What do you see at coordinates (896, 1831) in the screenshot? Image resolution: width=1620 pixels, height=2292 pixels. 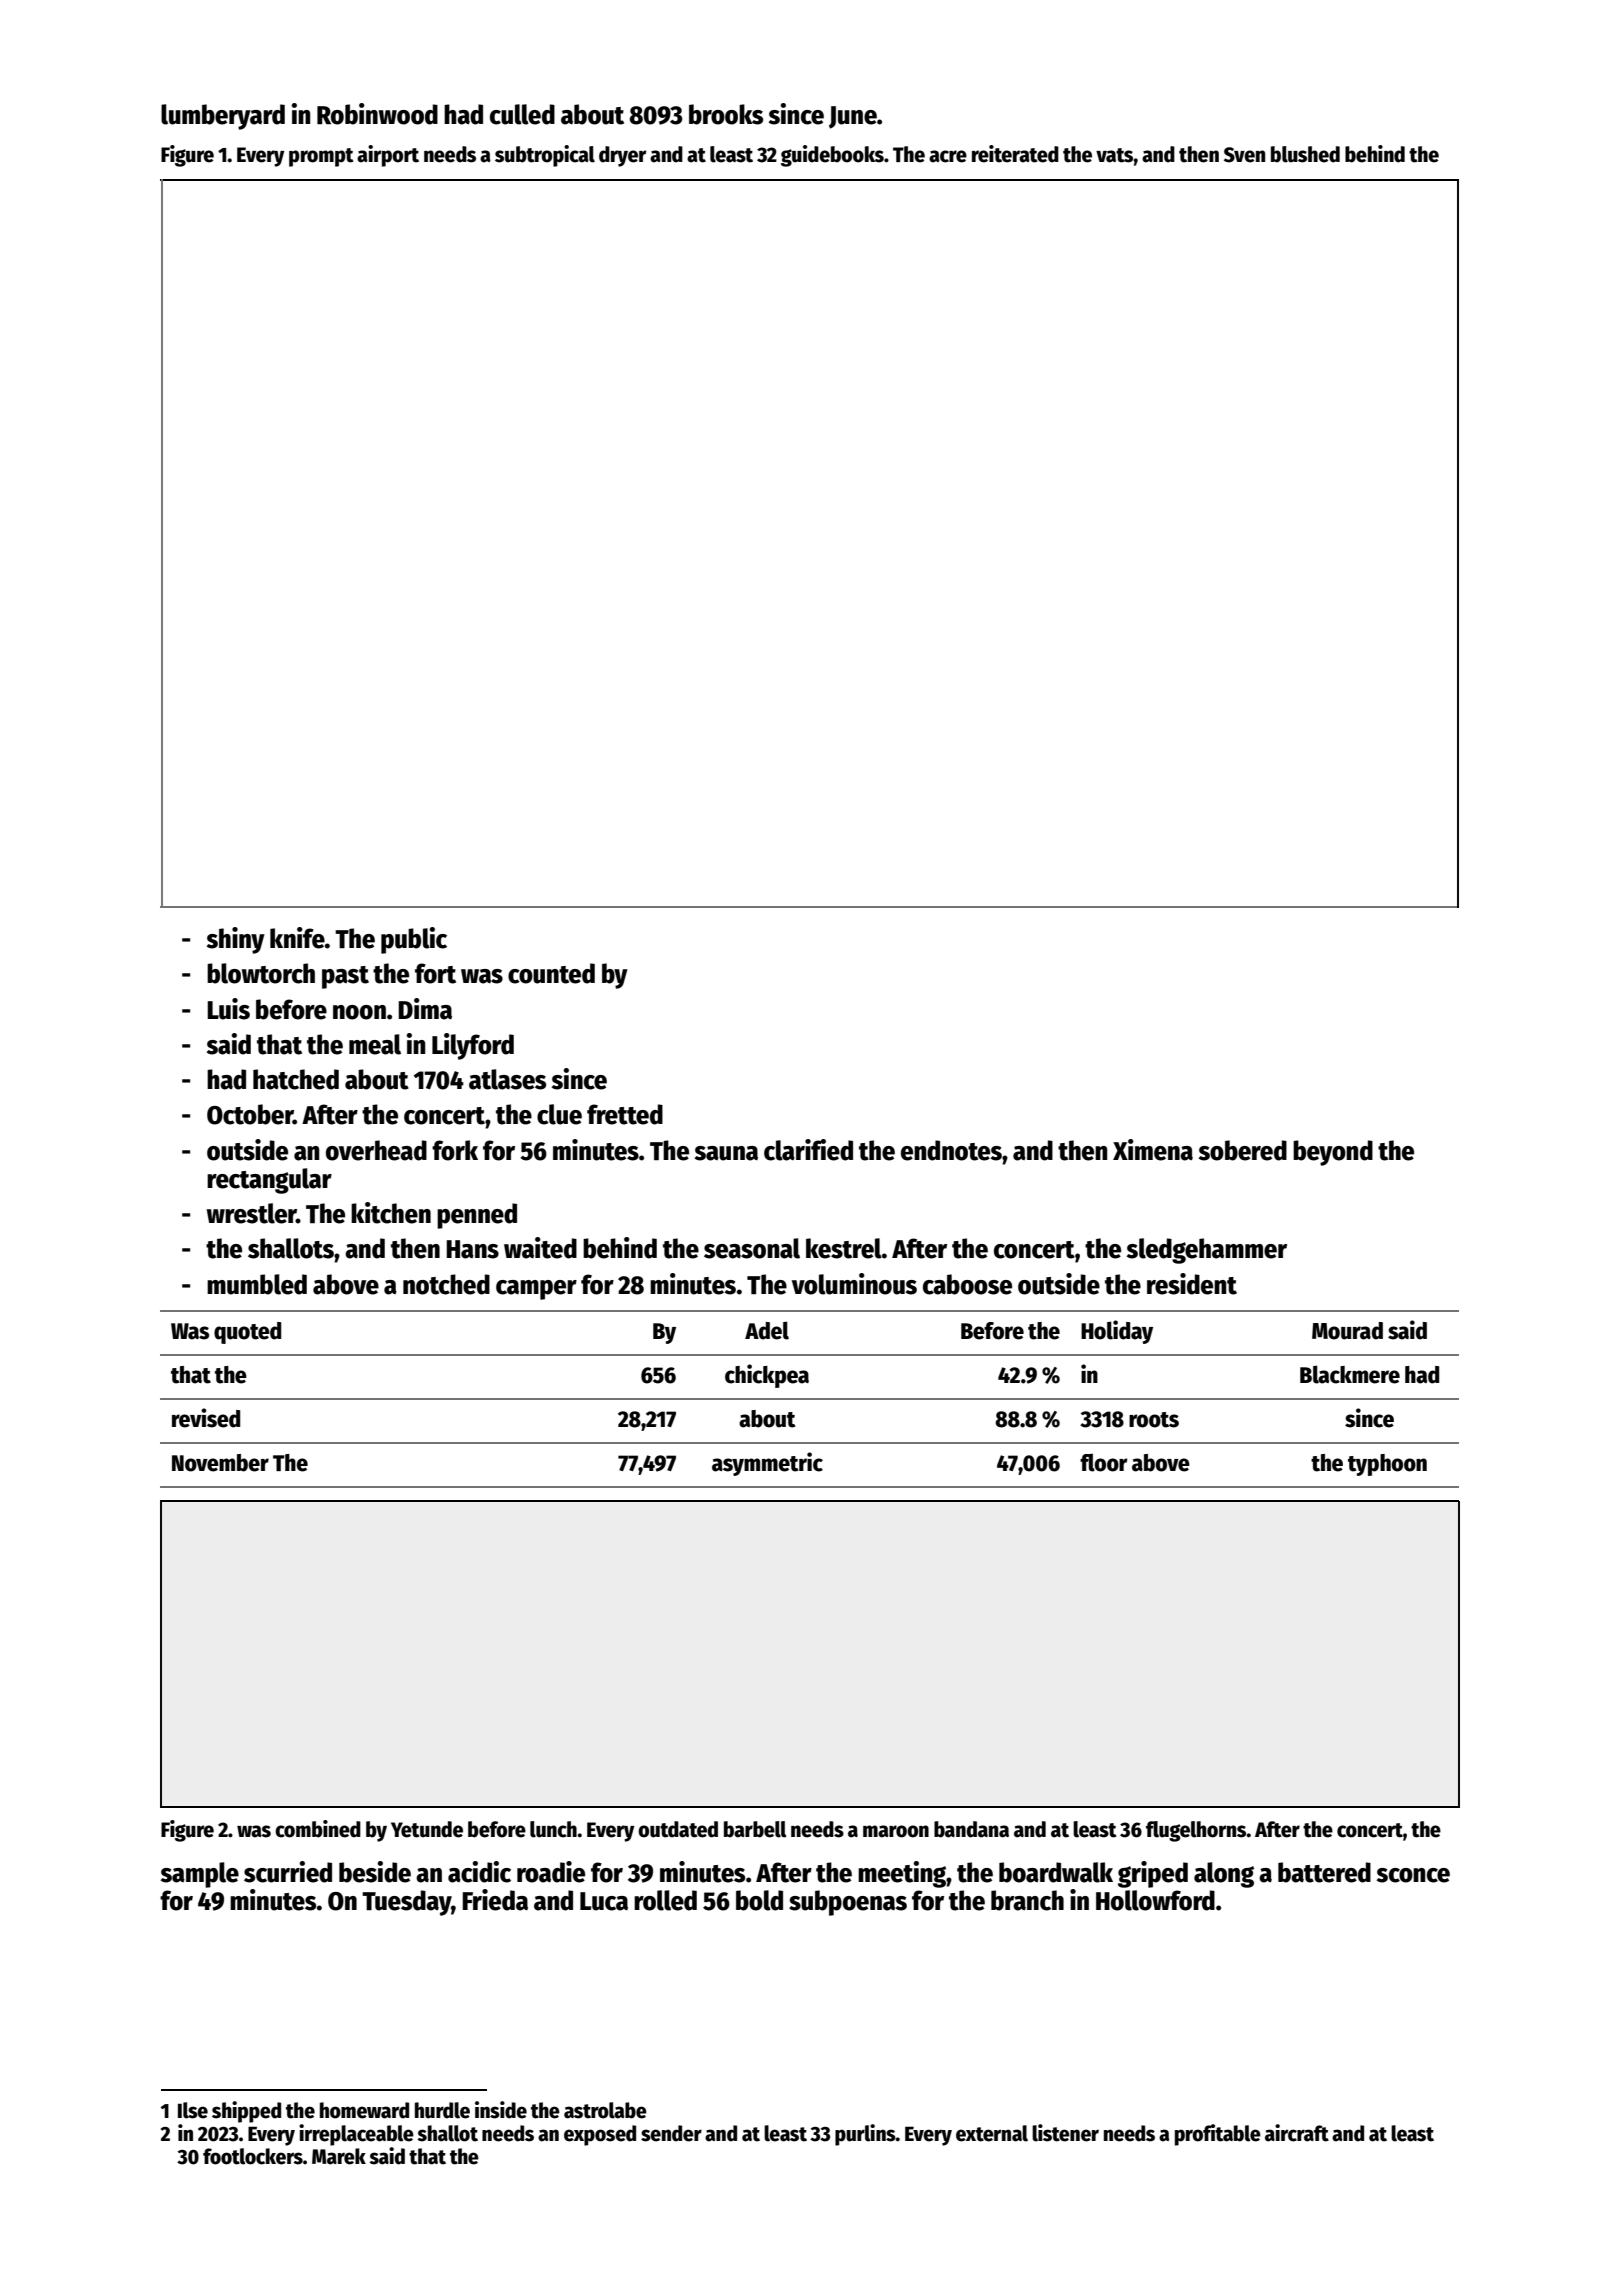 I see `maroon` at bounding box center [896, 1831].
